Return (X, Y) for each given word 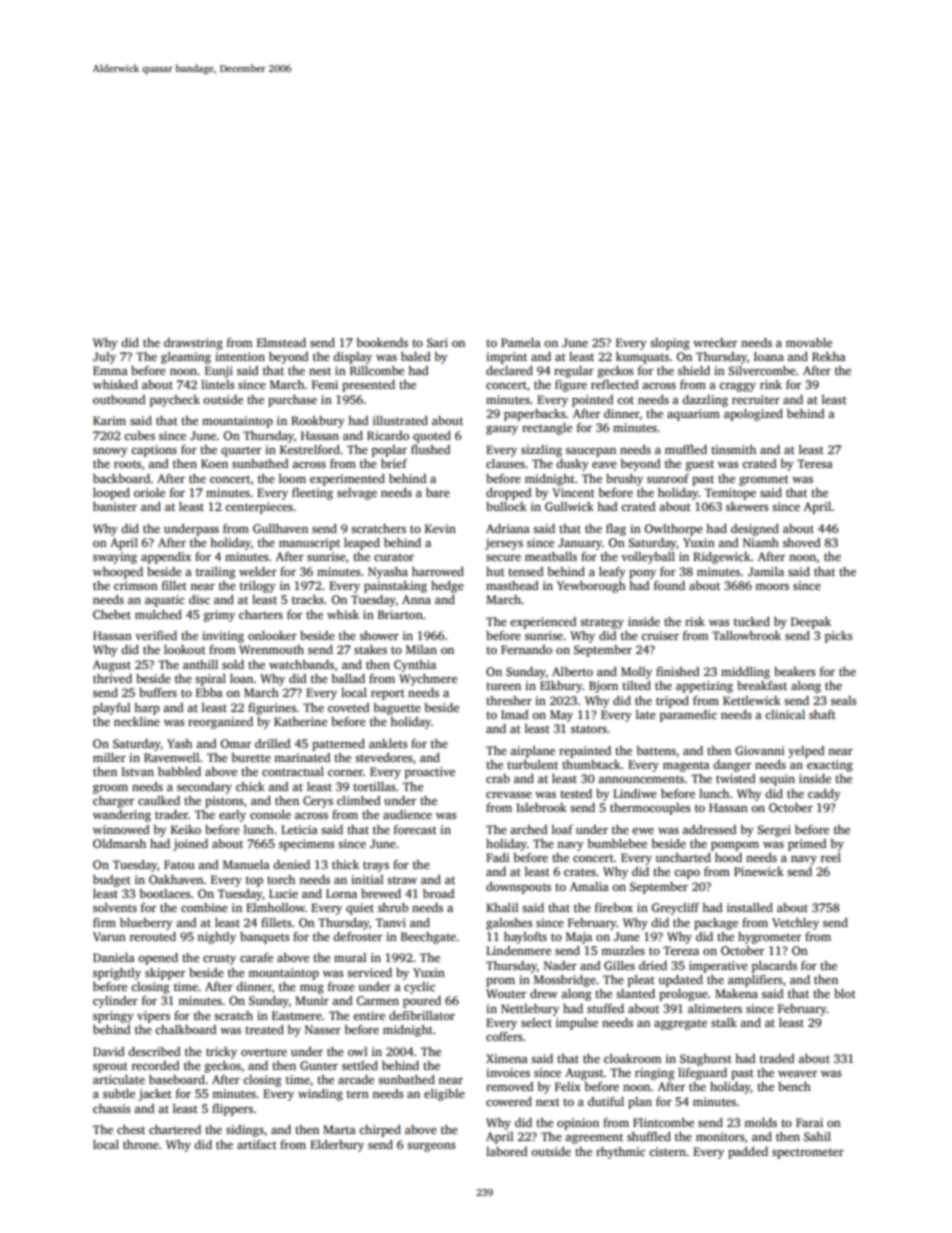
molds (760, 1122)
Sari (437, 342)
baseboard (177, 1079)
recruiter (756, 399)
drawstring (193, 344)
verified (156, 635)
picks (838, 637)
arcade (356, 1079)
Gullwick (569, 506)
